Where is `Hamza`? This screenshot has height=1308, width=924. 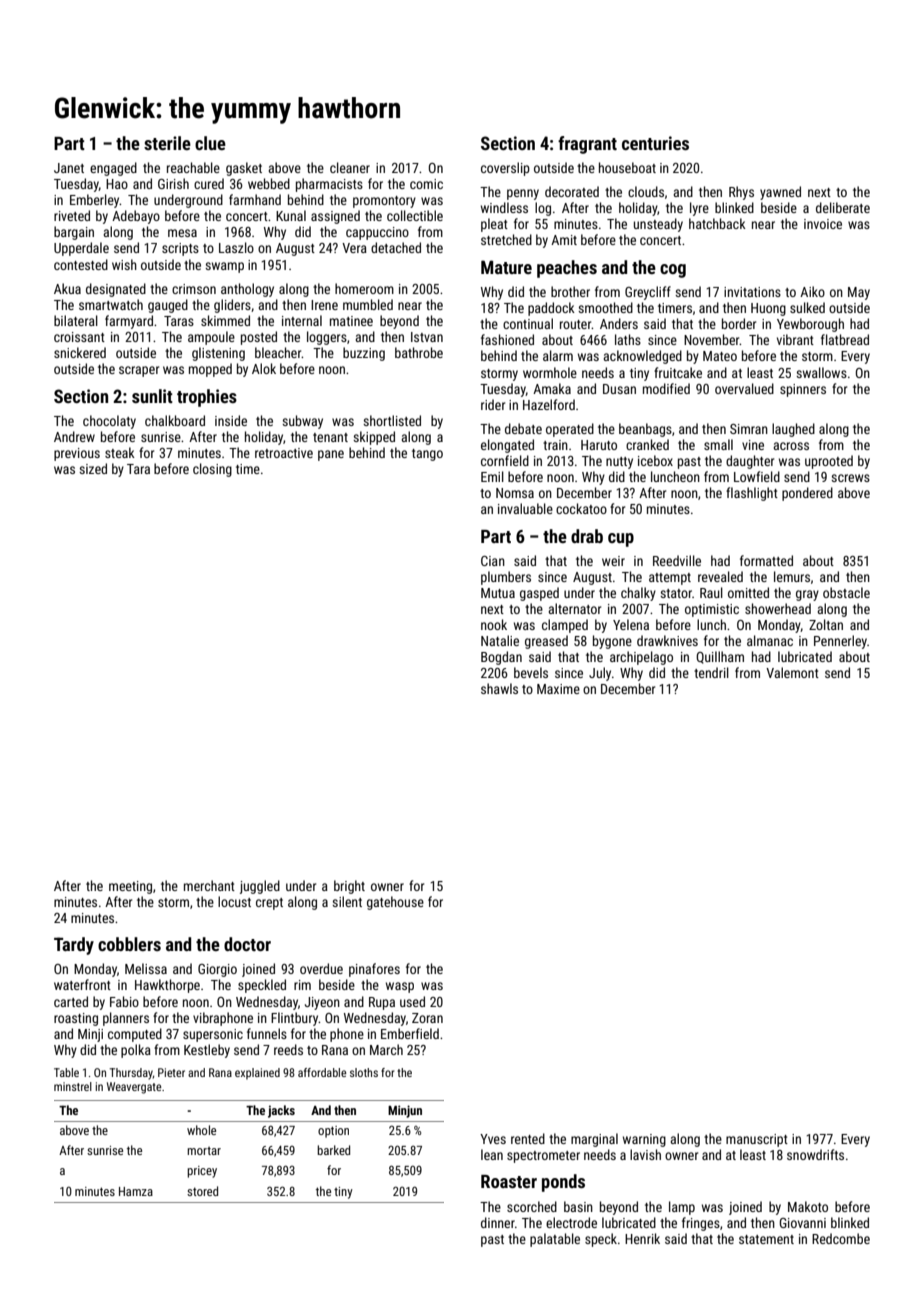 Hamza is located at coordinates (136, 1191).
